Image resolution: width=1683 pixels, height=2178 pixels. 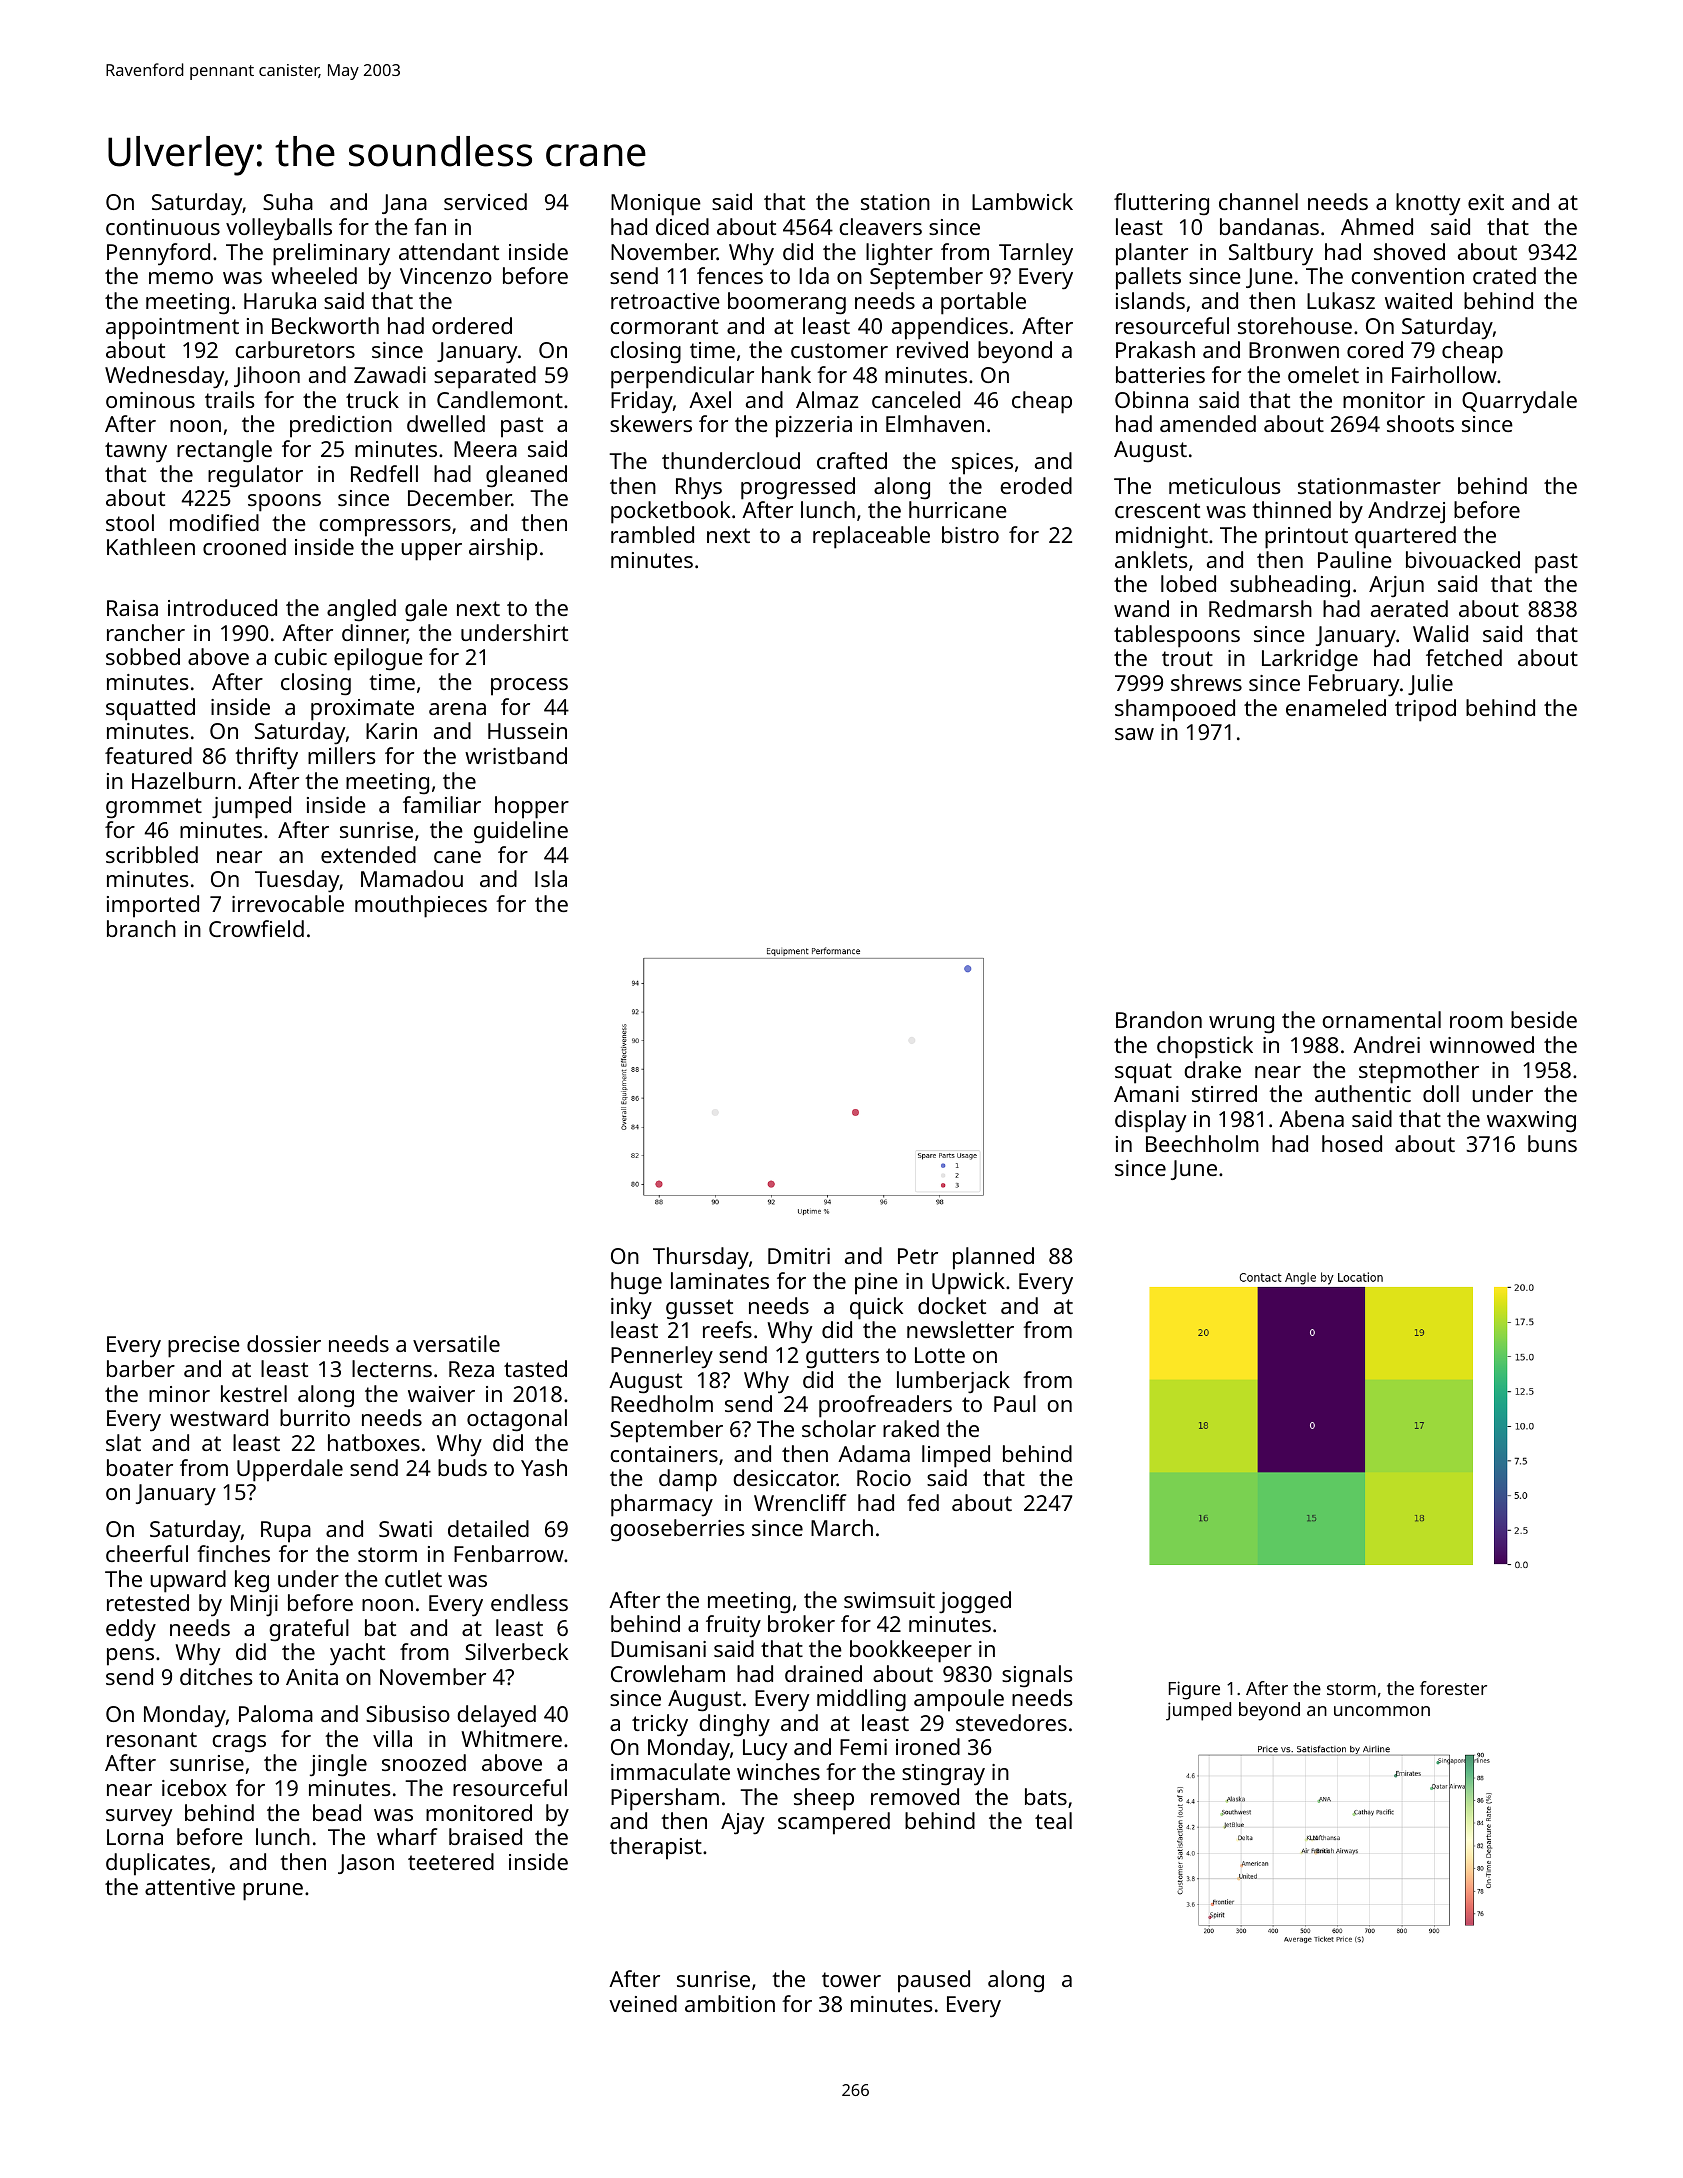 What do you see at coordinates (1386, 1044) in the page?
I see `Andrei` at bounding box center [1386, 1044].
